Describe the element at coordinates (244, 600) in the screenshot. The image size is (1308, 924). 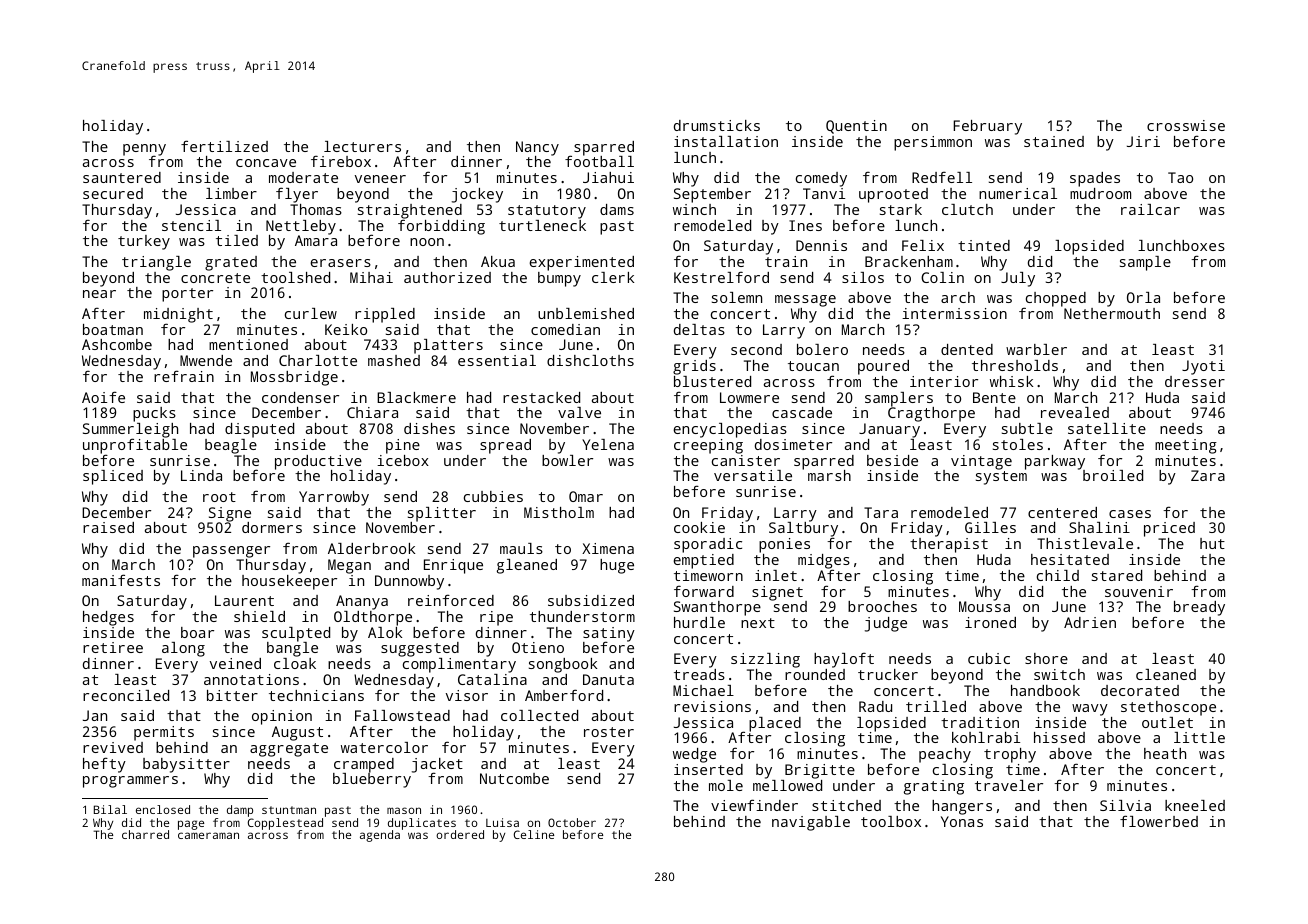
I see `Laurent` at that location.
